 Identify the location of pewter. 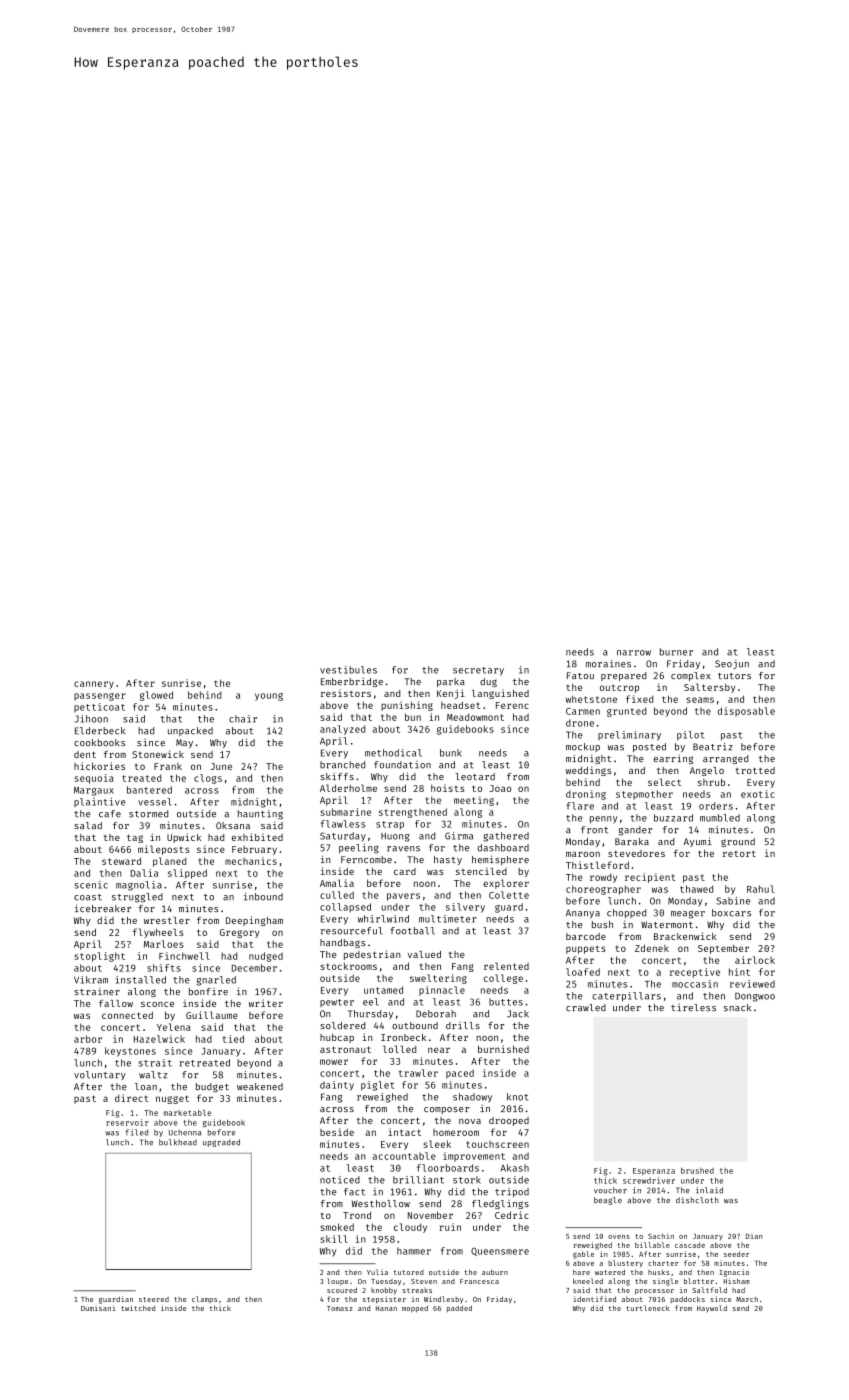
(337, 1003).
